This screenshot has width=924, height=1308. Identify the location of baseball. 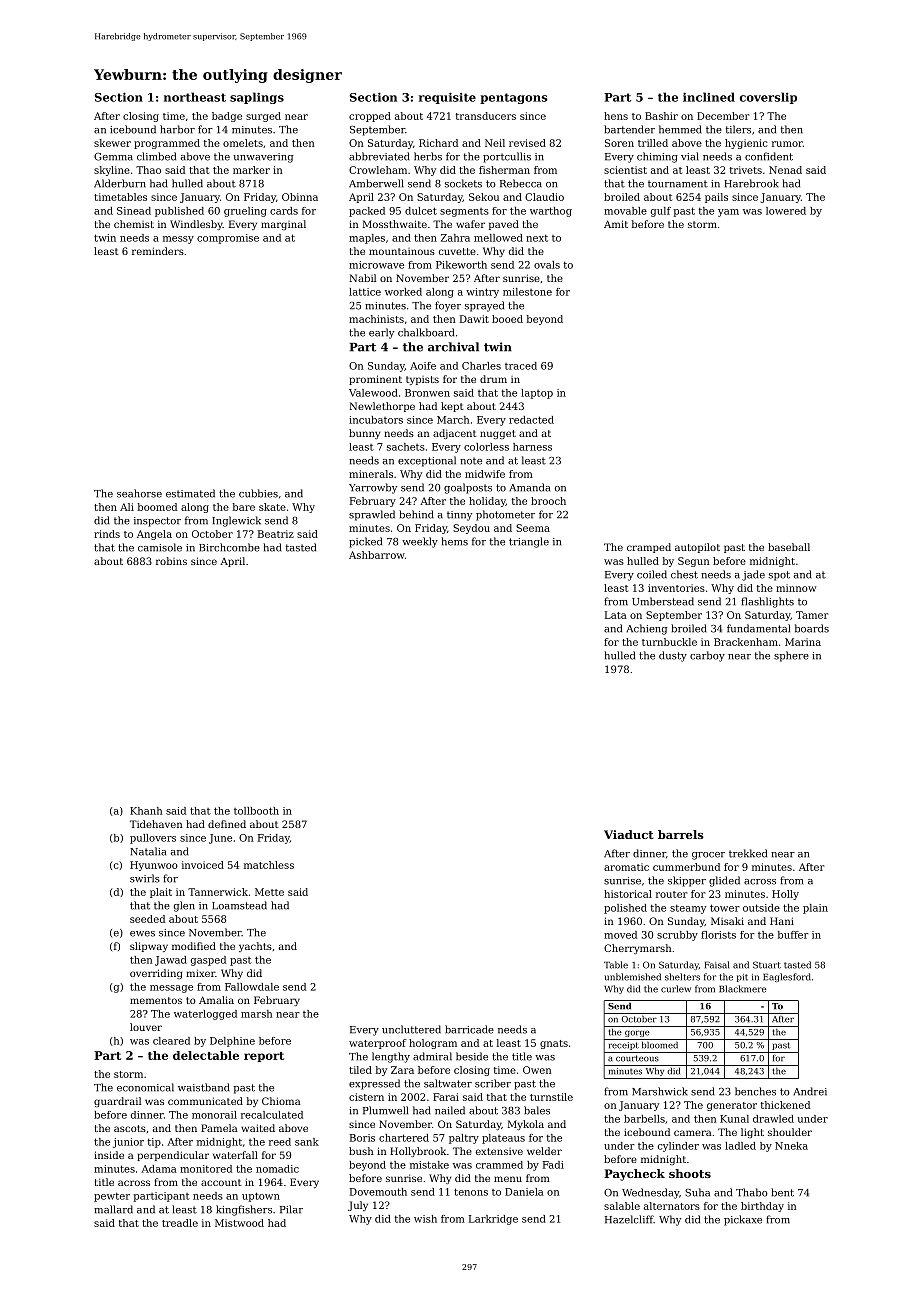
(789, 547).
